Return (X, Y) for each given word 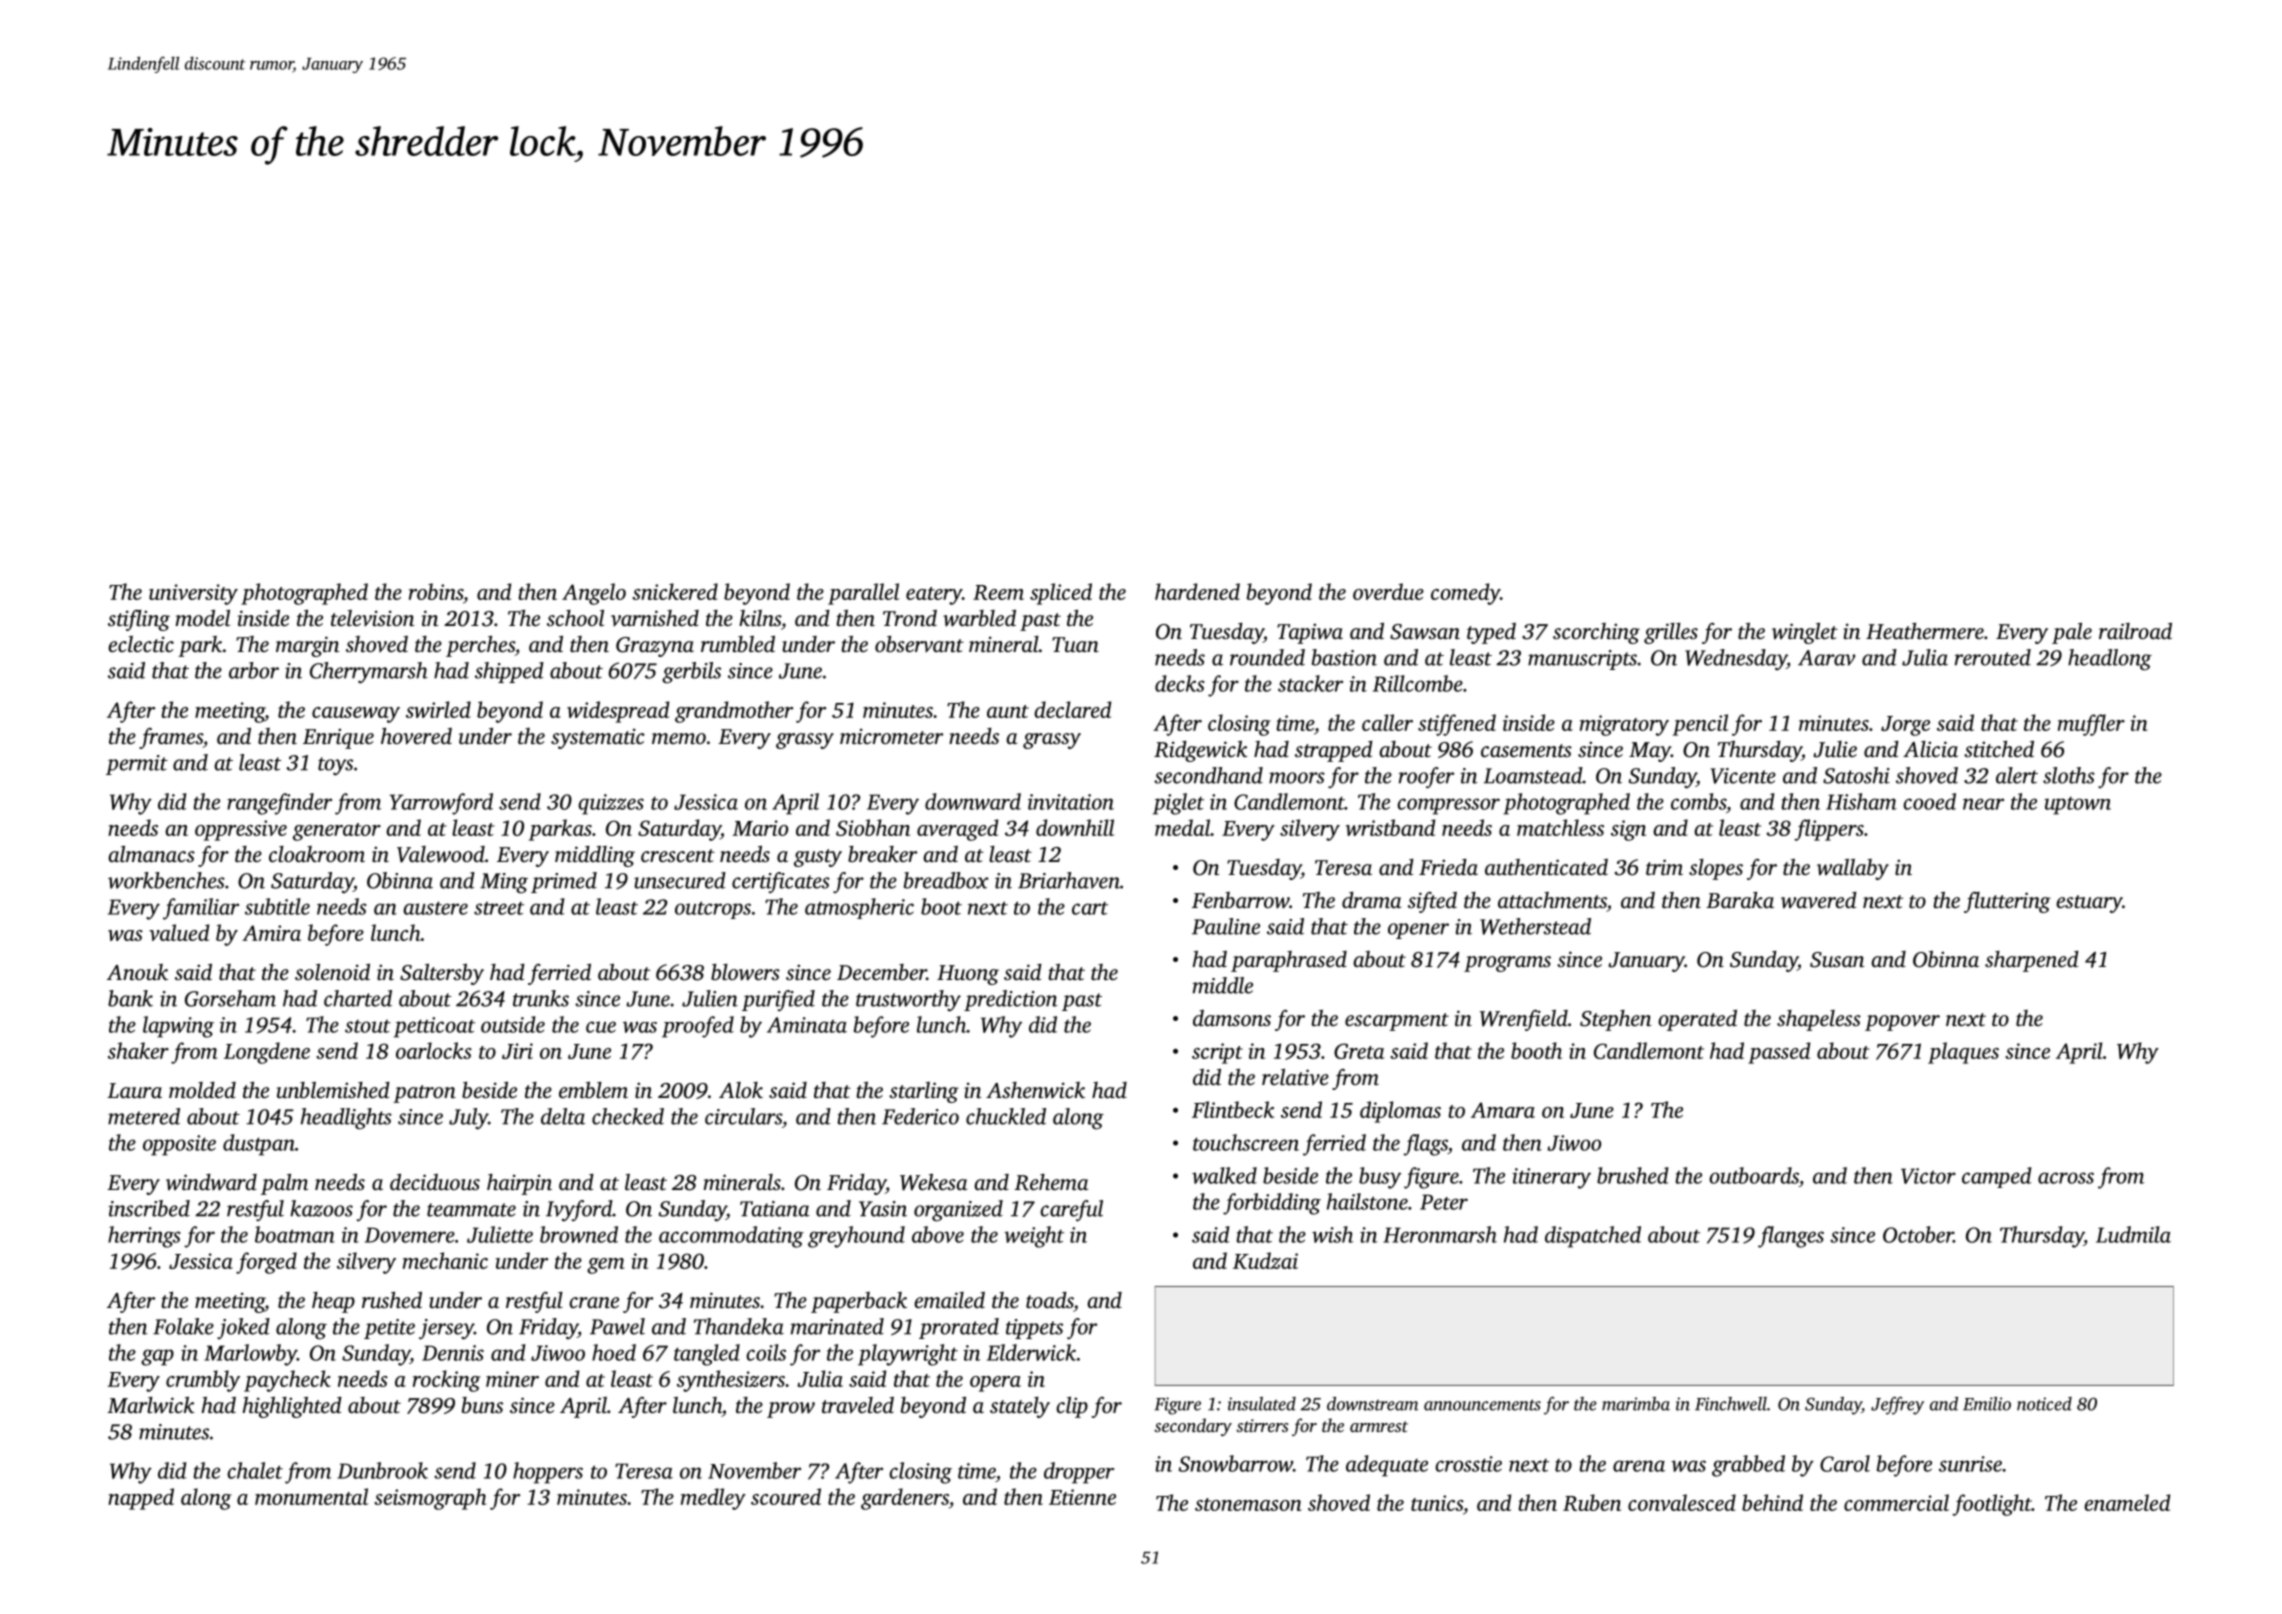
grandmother (734, 712)
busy (1380, 1178)
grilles (1671, 633)
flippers (1829, 830)
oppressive (241, 830)
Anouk (137, 972)
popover (1902, 1023)
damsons (1232, 1018)
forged (266, 1263)
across (2066, 1178)
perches (480, 646)
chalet (255, 1470)
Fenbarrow (1240, 900)
